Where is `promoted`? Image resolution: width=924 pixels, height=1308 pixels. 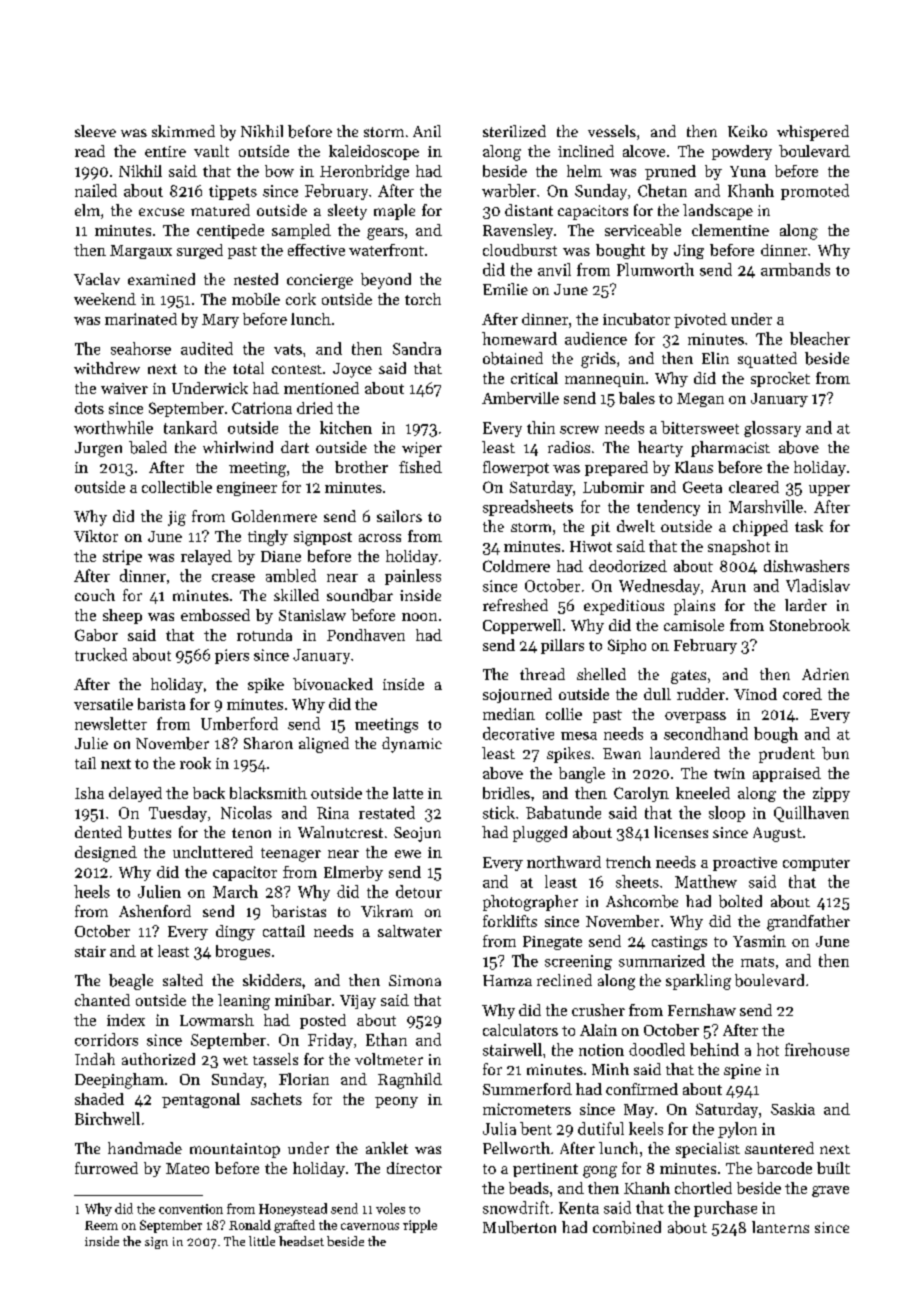 promoted is located at coordinates (815, 192).
